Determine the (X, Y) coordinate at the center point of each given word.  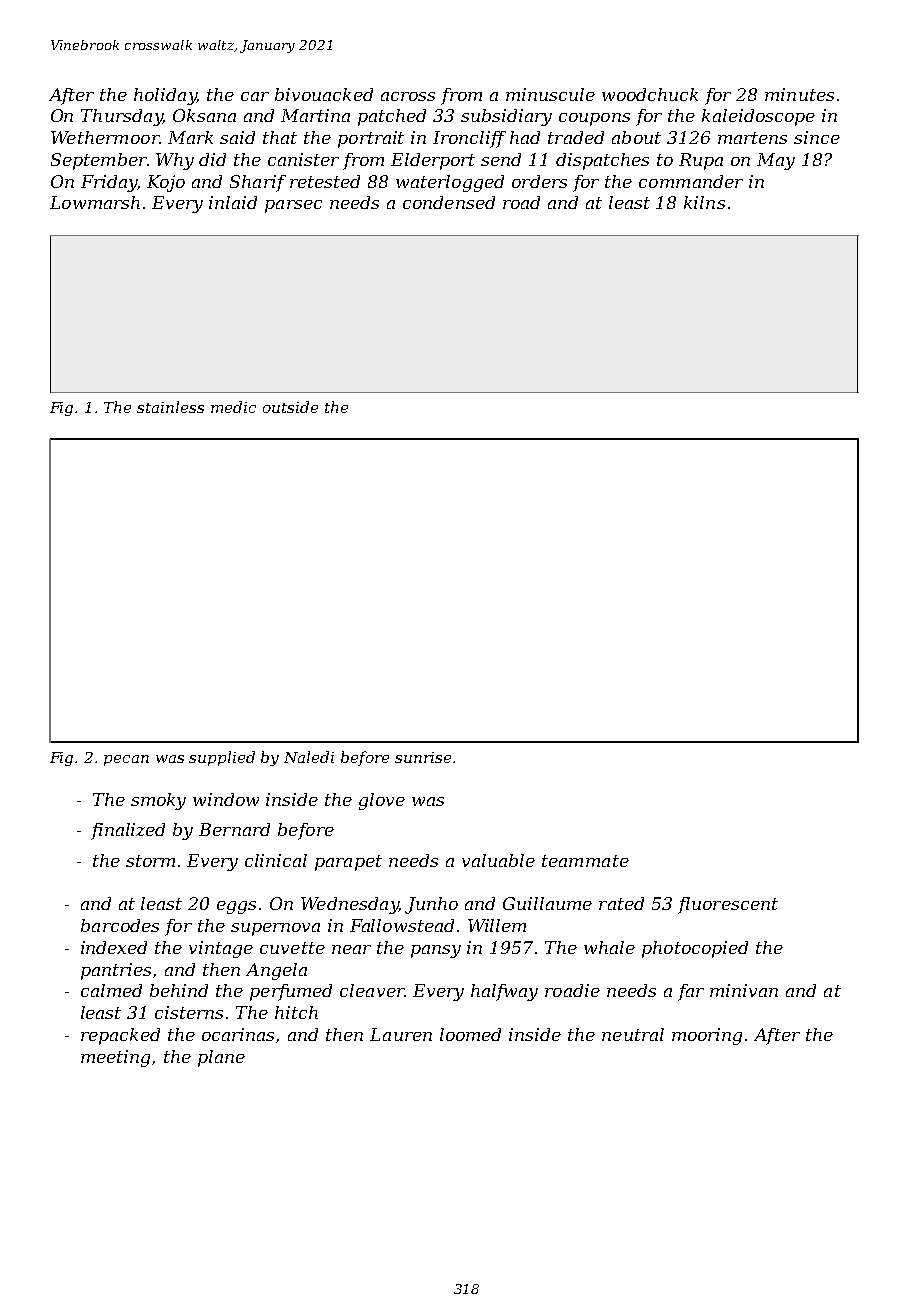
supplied (222, 758)
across (408, 96)
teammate (585, 861)
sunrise (423, 757)
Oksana (204, 115)
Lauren (401, 1034)
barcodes (120, 925)
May (776, 161)
